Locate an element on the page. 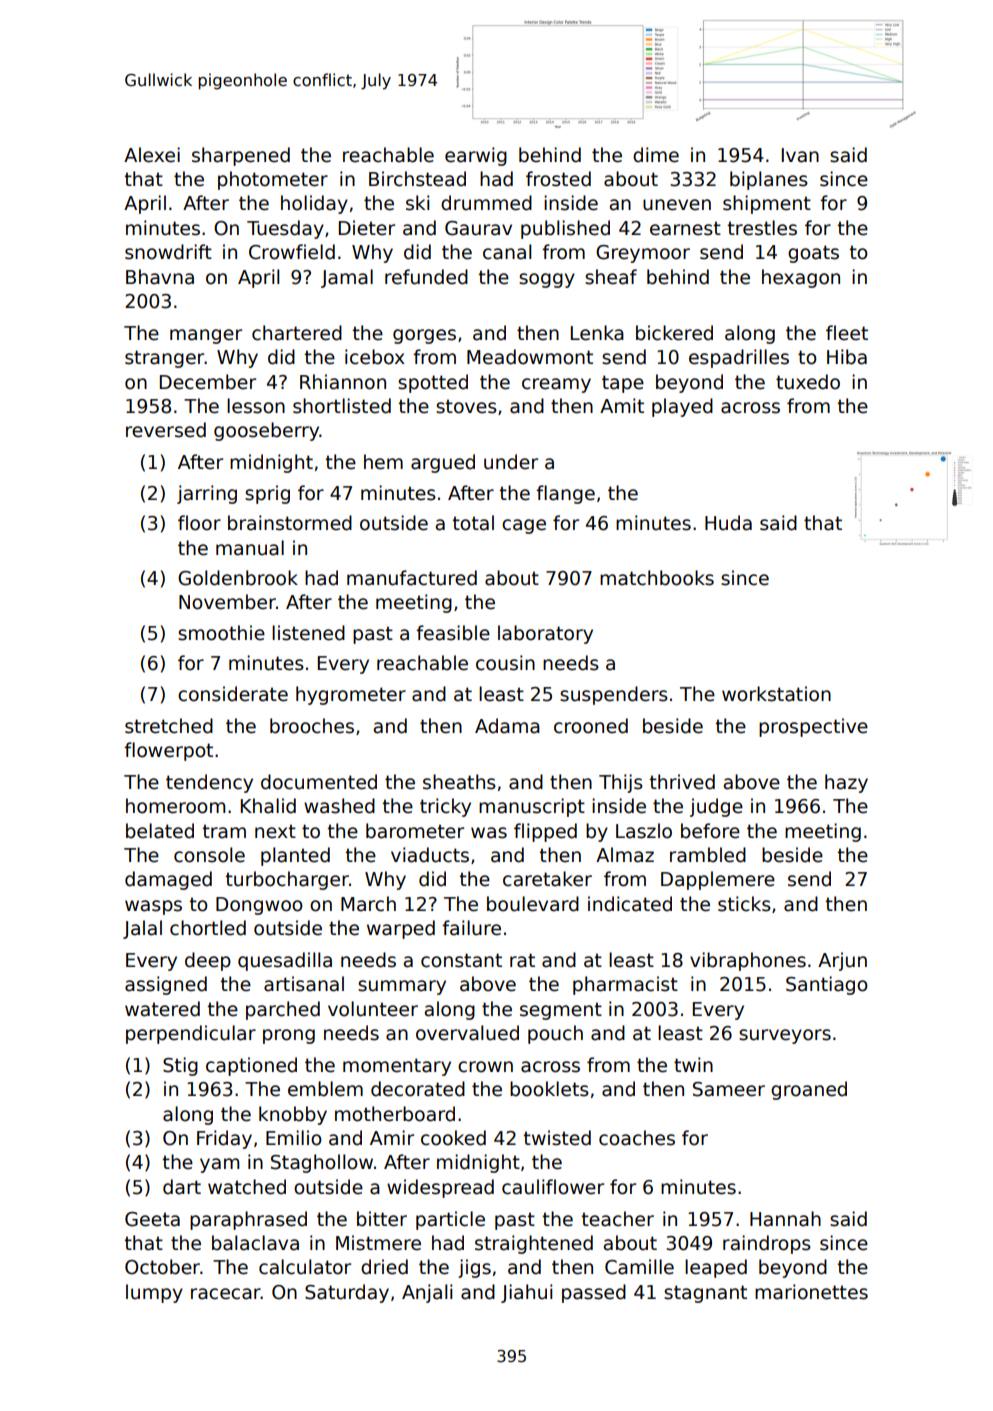  brooches is located at coordinates (312, 726).
